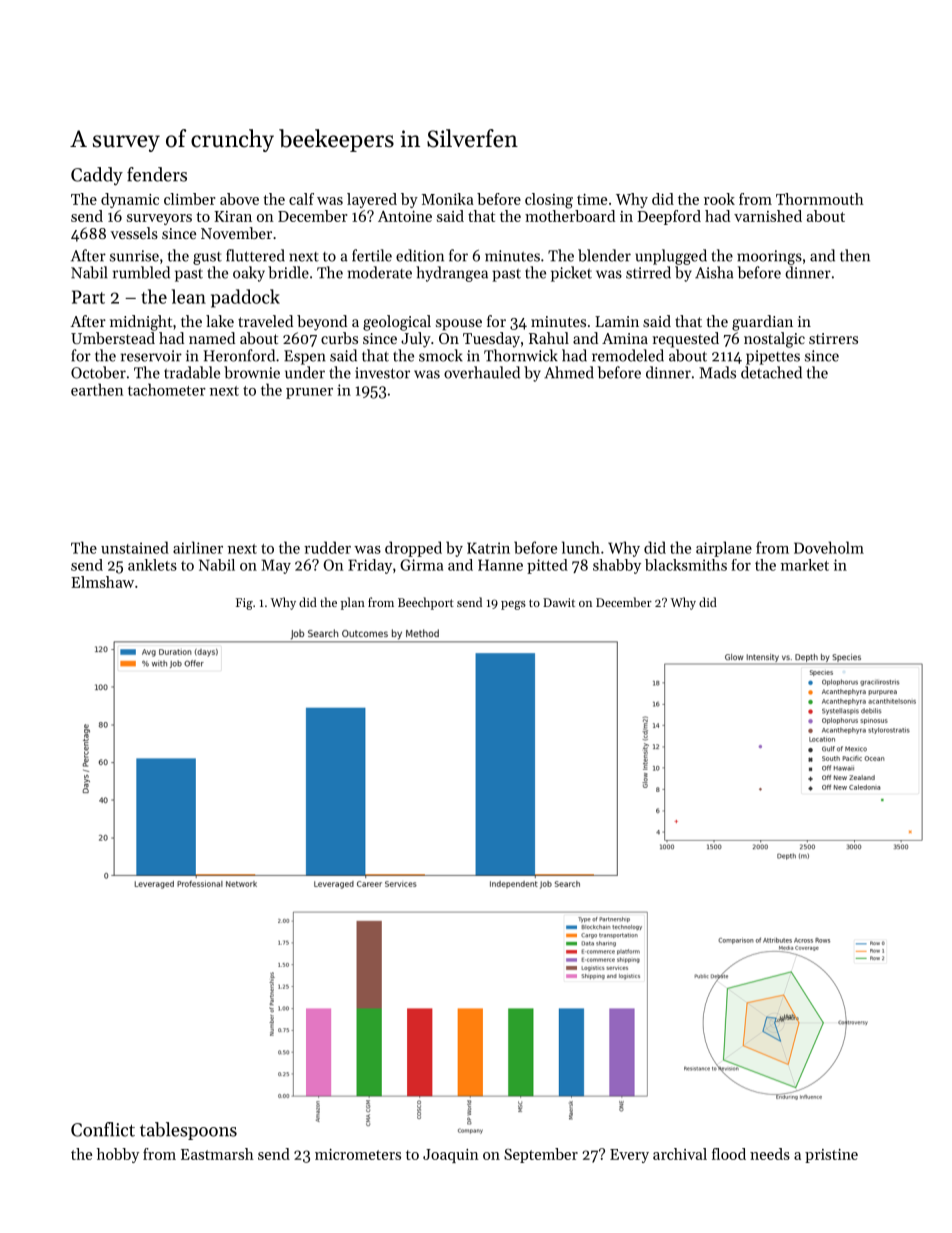 The width and height of the screenshot is (952, 1233). I want to click on curbs, so click(339, 338).
